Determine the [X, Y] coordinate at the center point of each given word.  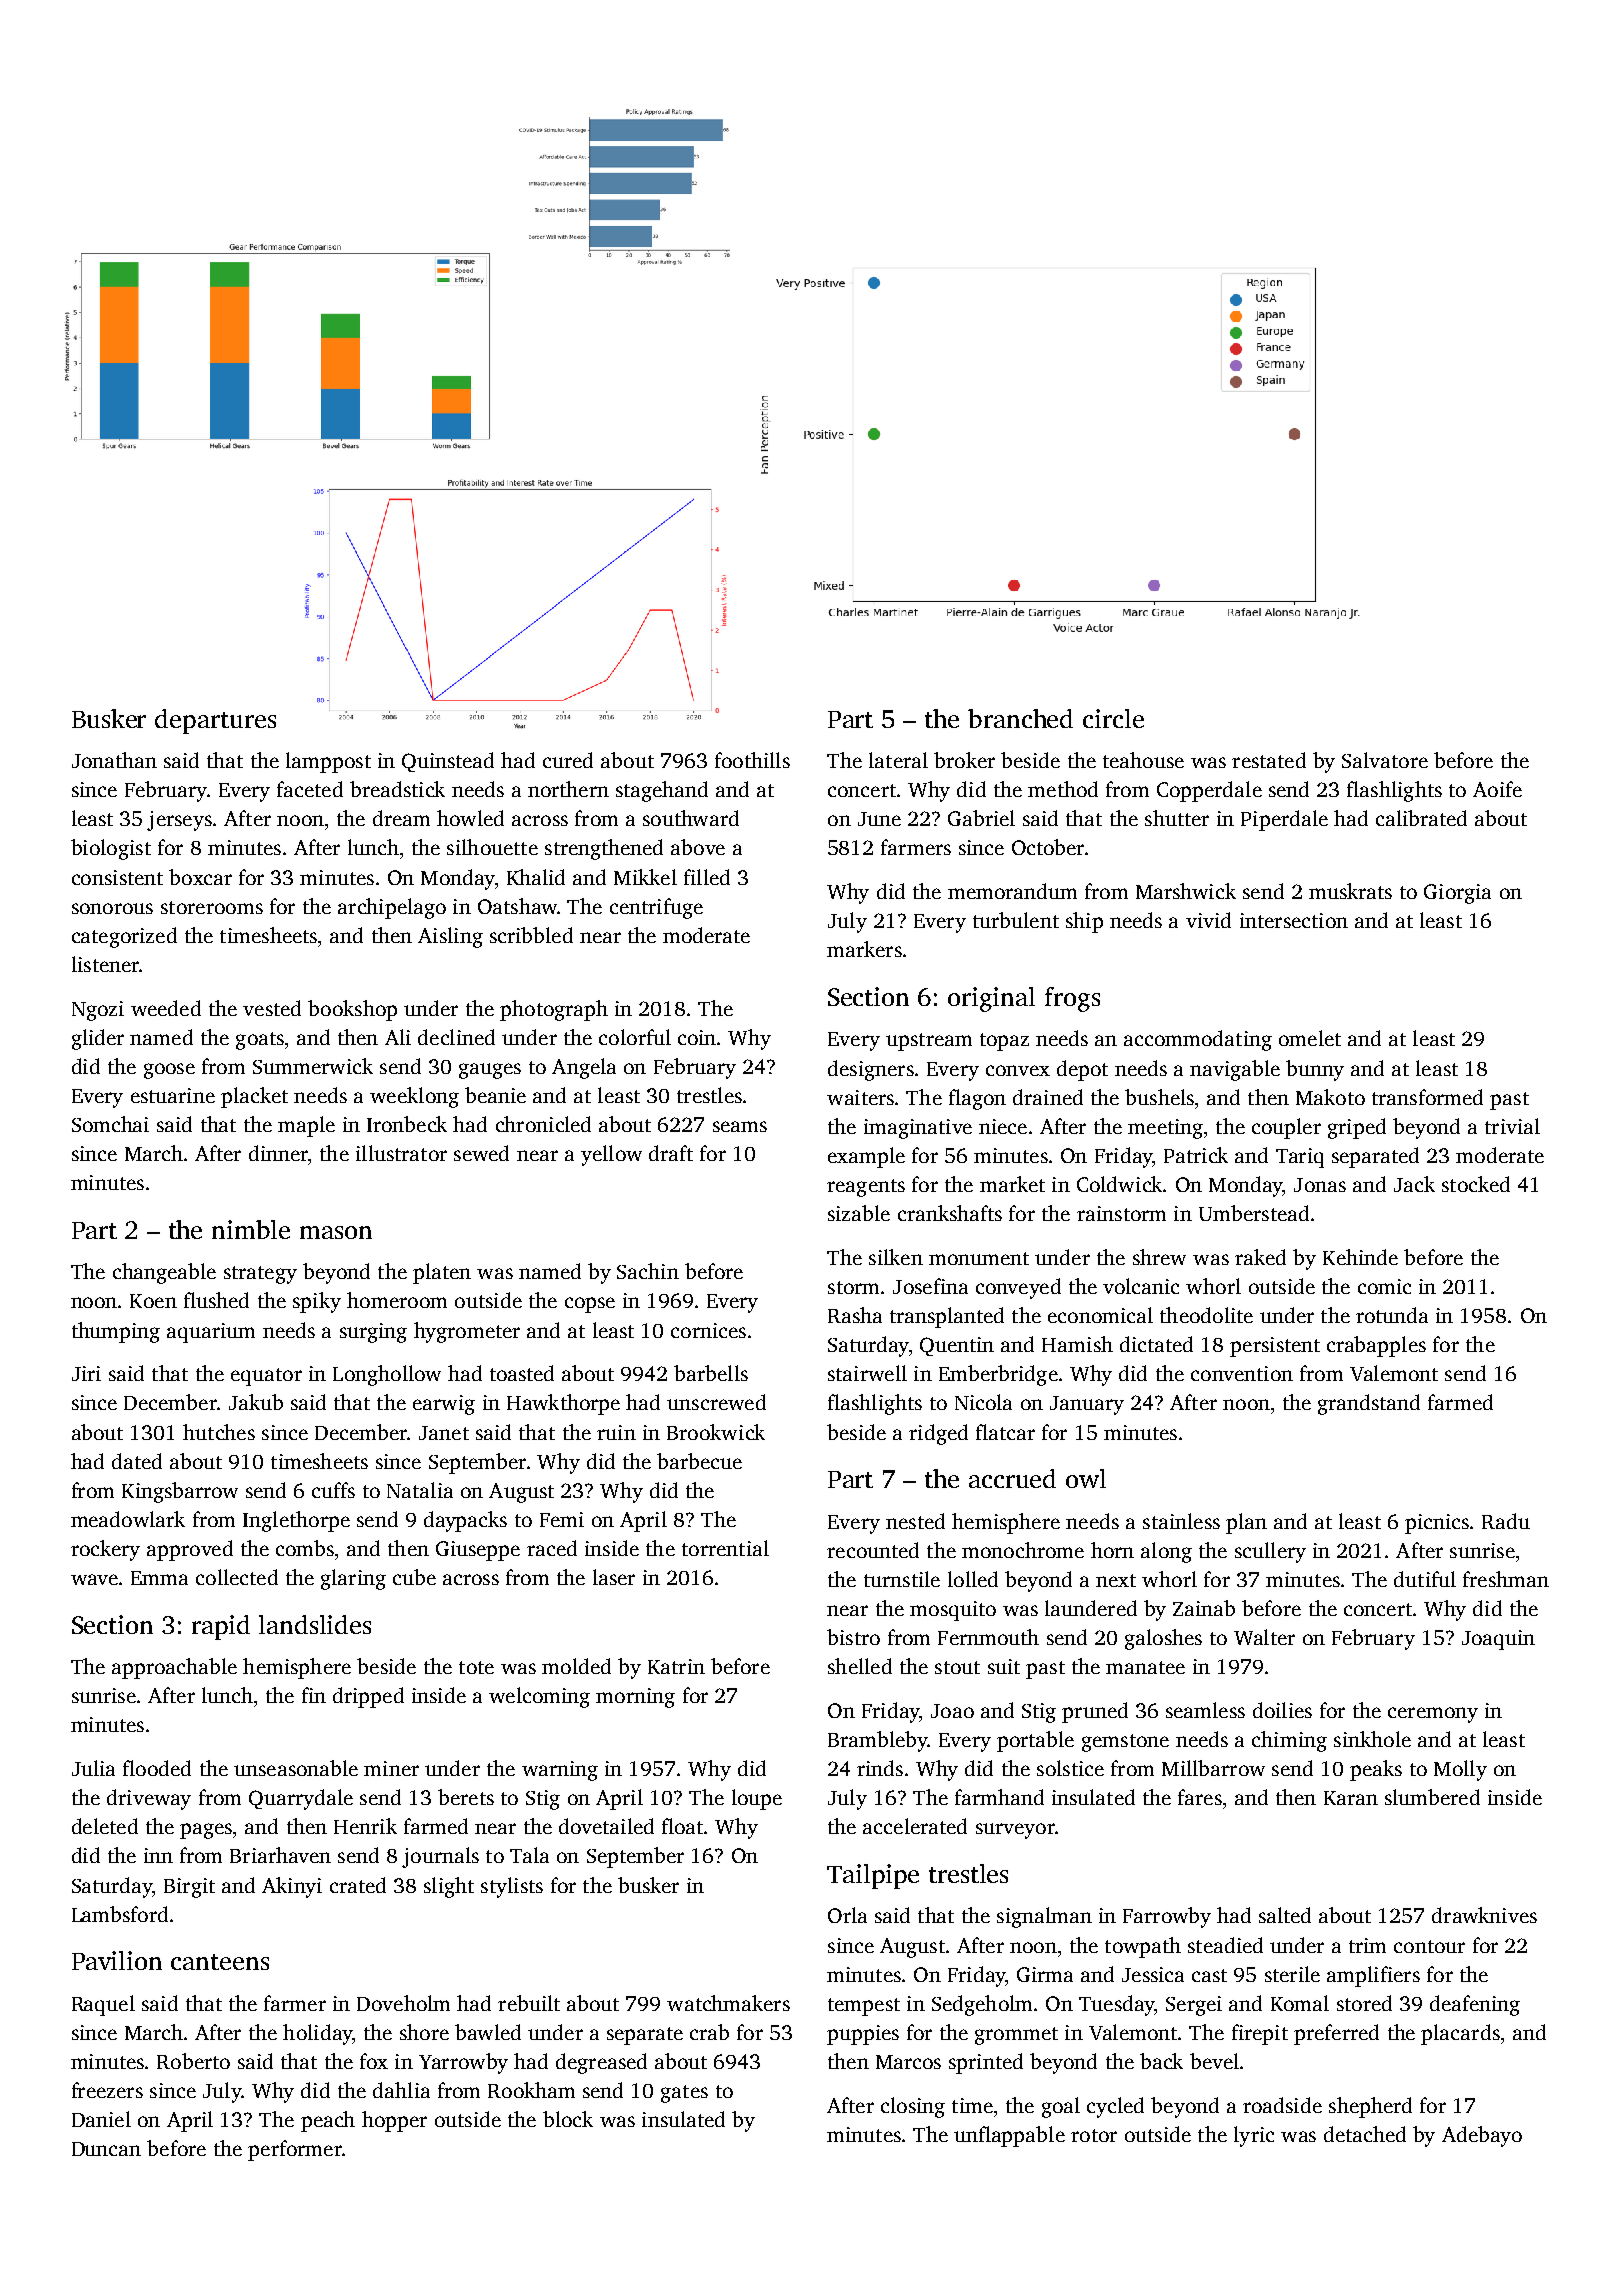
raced [552, 1548]
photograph [554, 1010]
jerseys [179, 821]
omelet [1310, 1038]
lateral [898, 760]
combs [305, 1548]
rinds [880, 1768]
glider [98, 1039]
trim [1367, 1945]
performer [295, 2150]
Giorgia [1457, 894]
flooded [157, 1768]
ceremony [1433, 1715]
